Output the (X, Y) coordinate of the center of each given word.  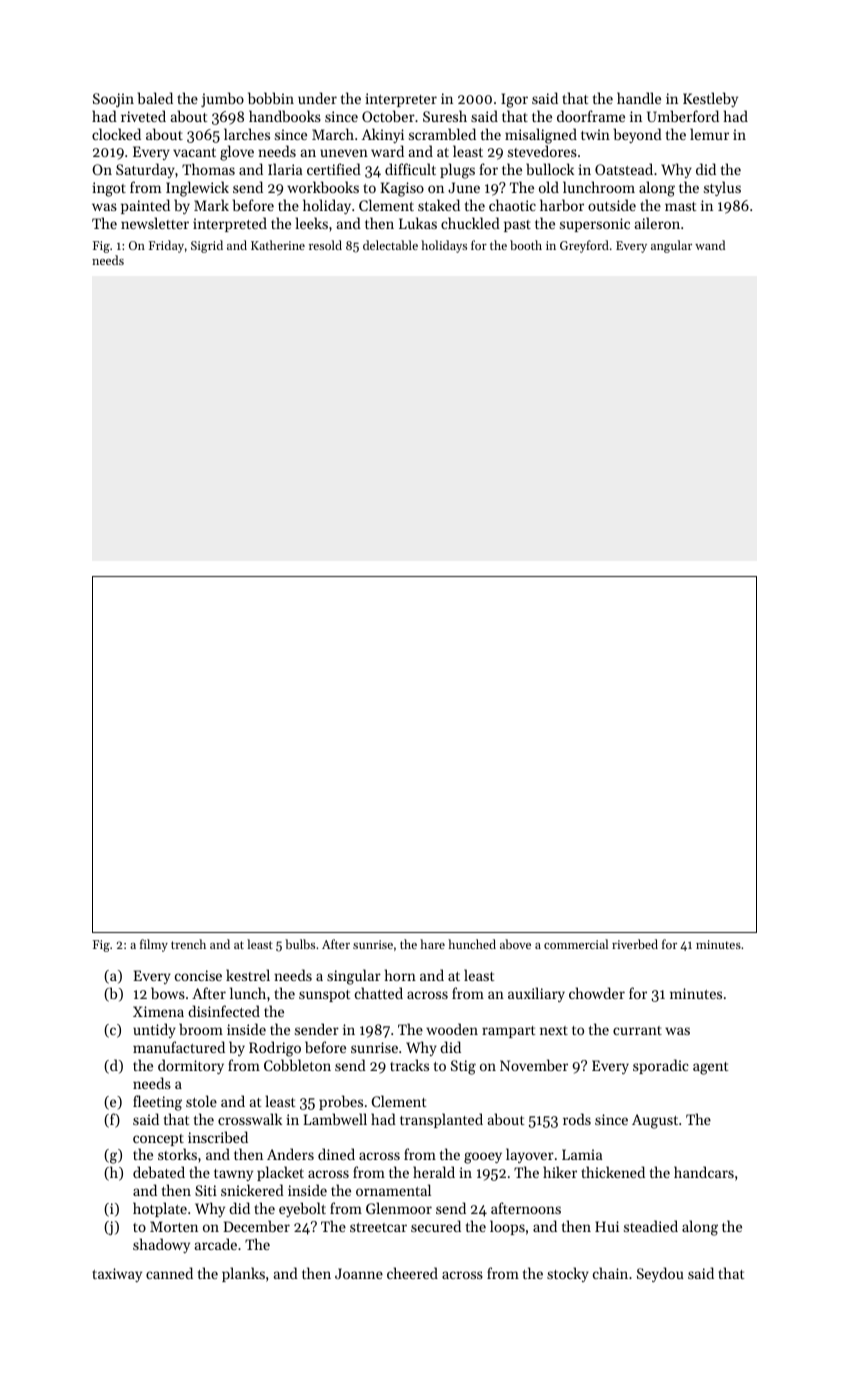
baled (155, 98)
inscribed (218, 1137)
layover (530, 1155)
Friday (166, 246)
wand (710, 245)
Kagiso (402, 189)
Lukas (418, 223)
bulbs (300, 944)
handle (639, 98)
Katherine (278, 245)
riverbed (635, 944)
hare (432, 944)
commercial (576, 944)
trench (188, 944)
